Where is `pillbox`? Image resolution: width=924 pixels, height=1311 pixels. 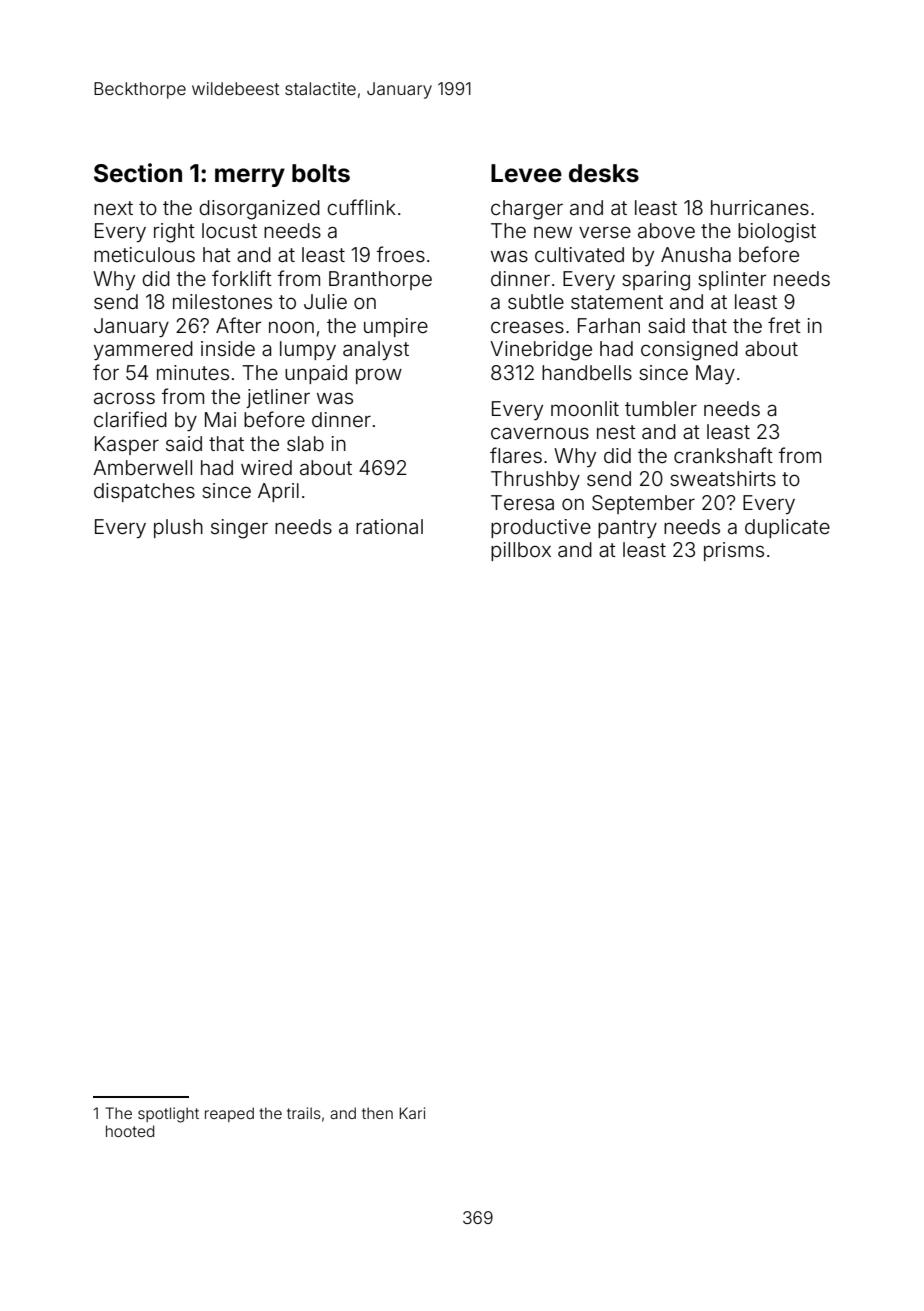
pillbox is located at coordinates (521, 551).
